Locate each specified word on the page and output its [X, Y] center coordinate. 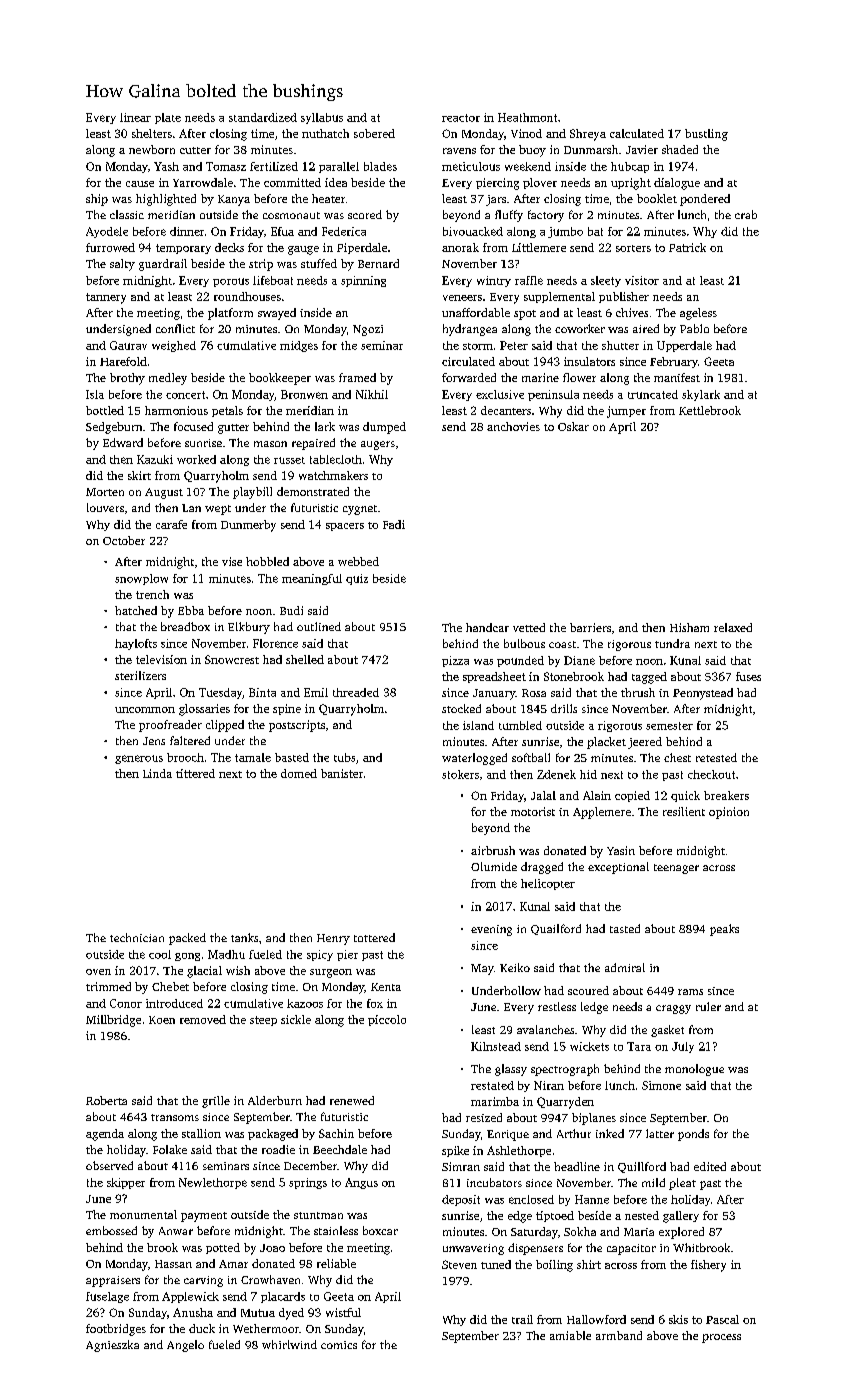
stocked [461, 708]
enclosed [531, 1199]
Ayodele [107, 232]
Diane [579, 660]
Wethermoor [266, 1328]
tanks [244, 937]
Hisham [689, 627]
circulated [468, 361]
